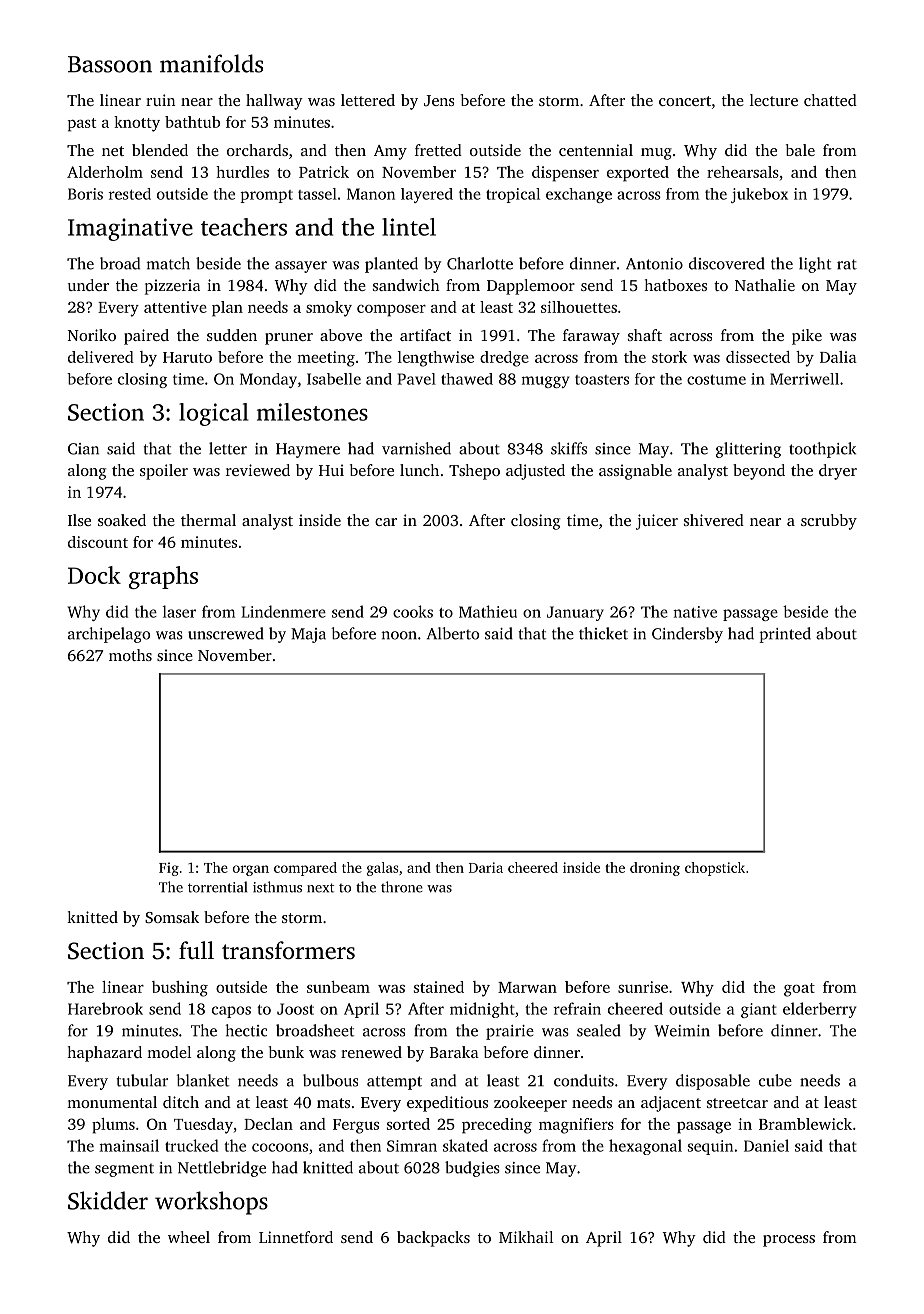  I want to click on Skidder, so click(108, 1200).
